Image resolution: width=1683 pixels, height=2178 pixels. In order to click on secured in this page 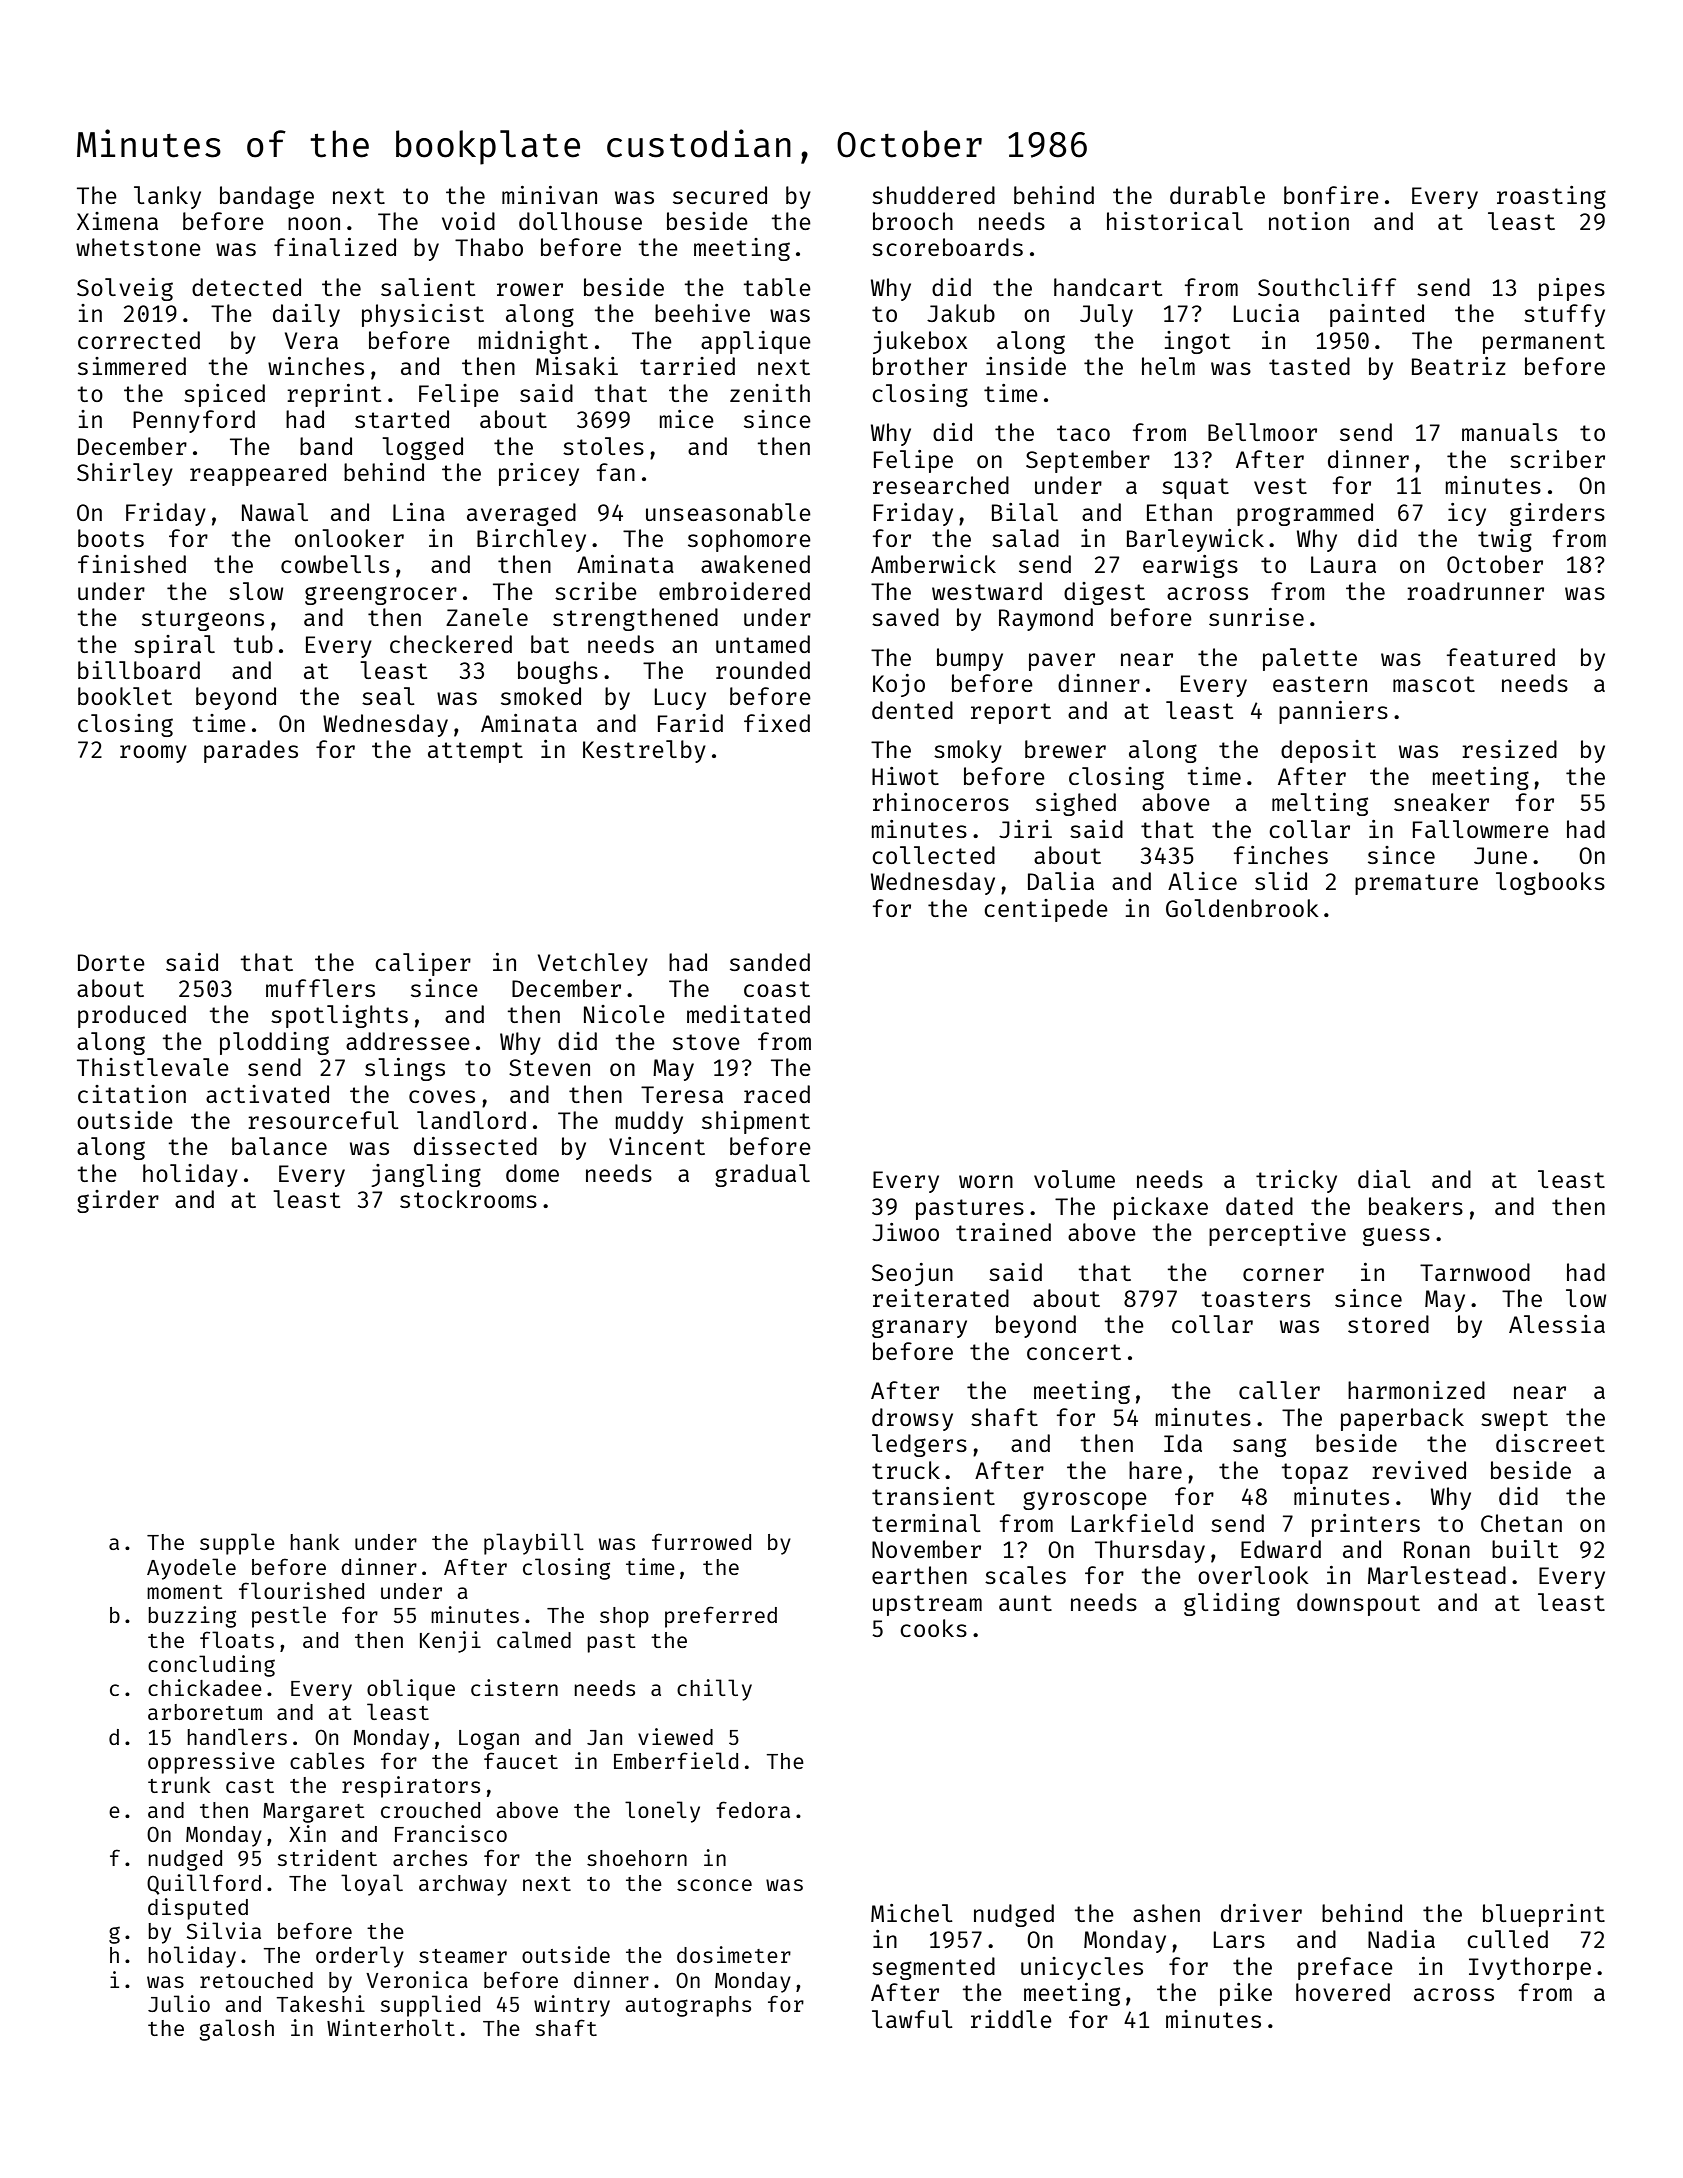, I will do `click(720, 195)`.
